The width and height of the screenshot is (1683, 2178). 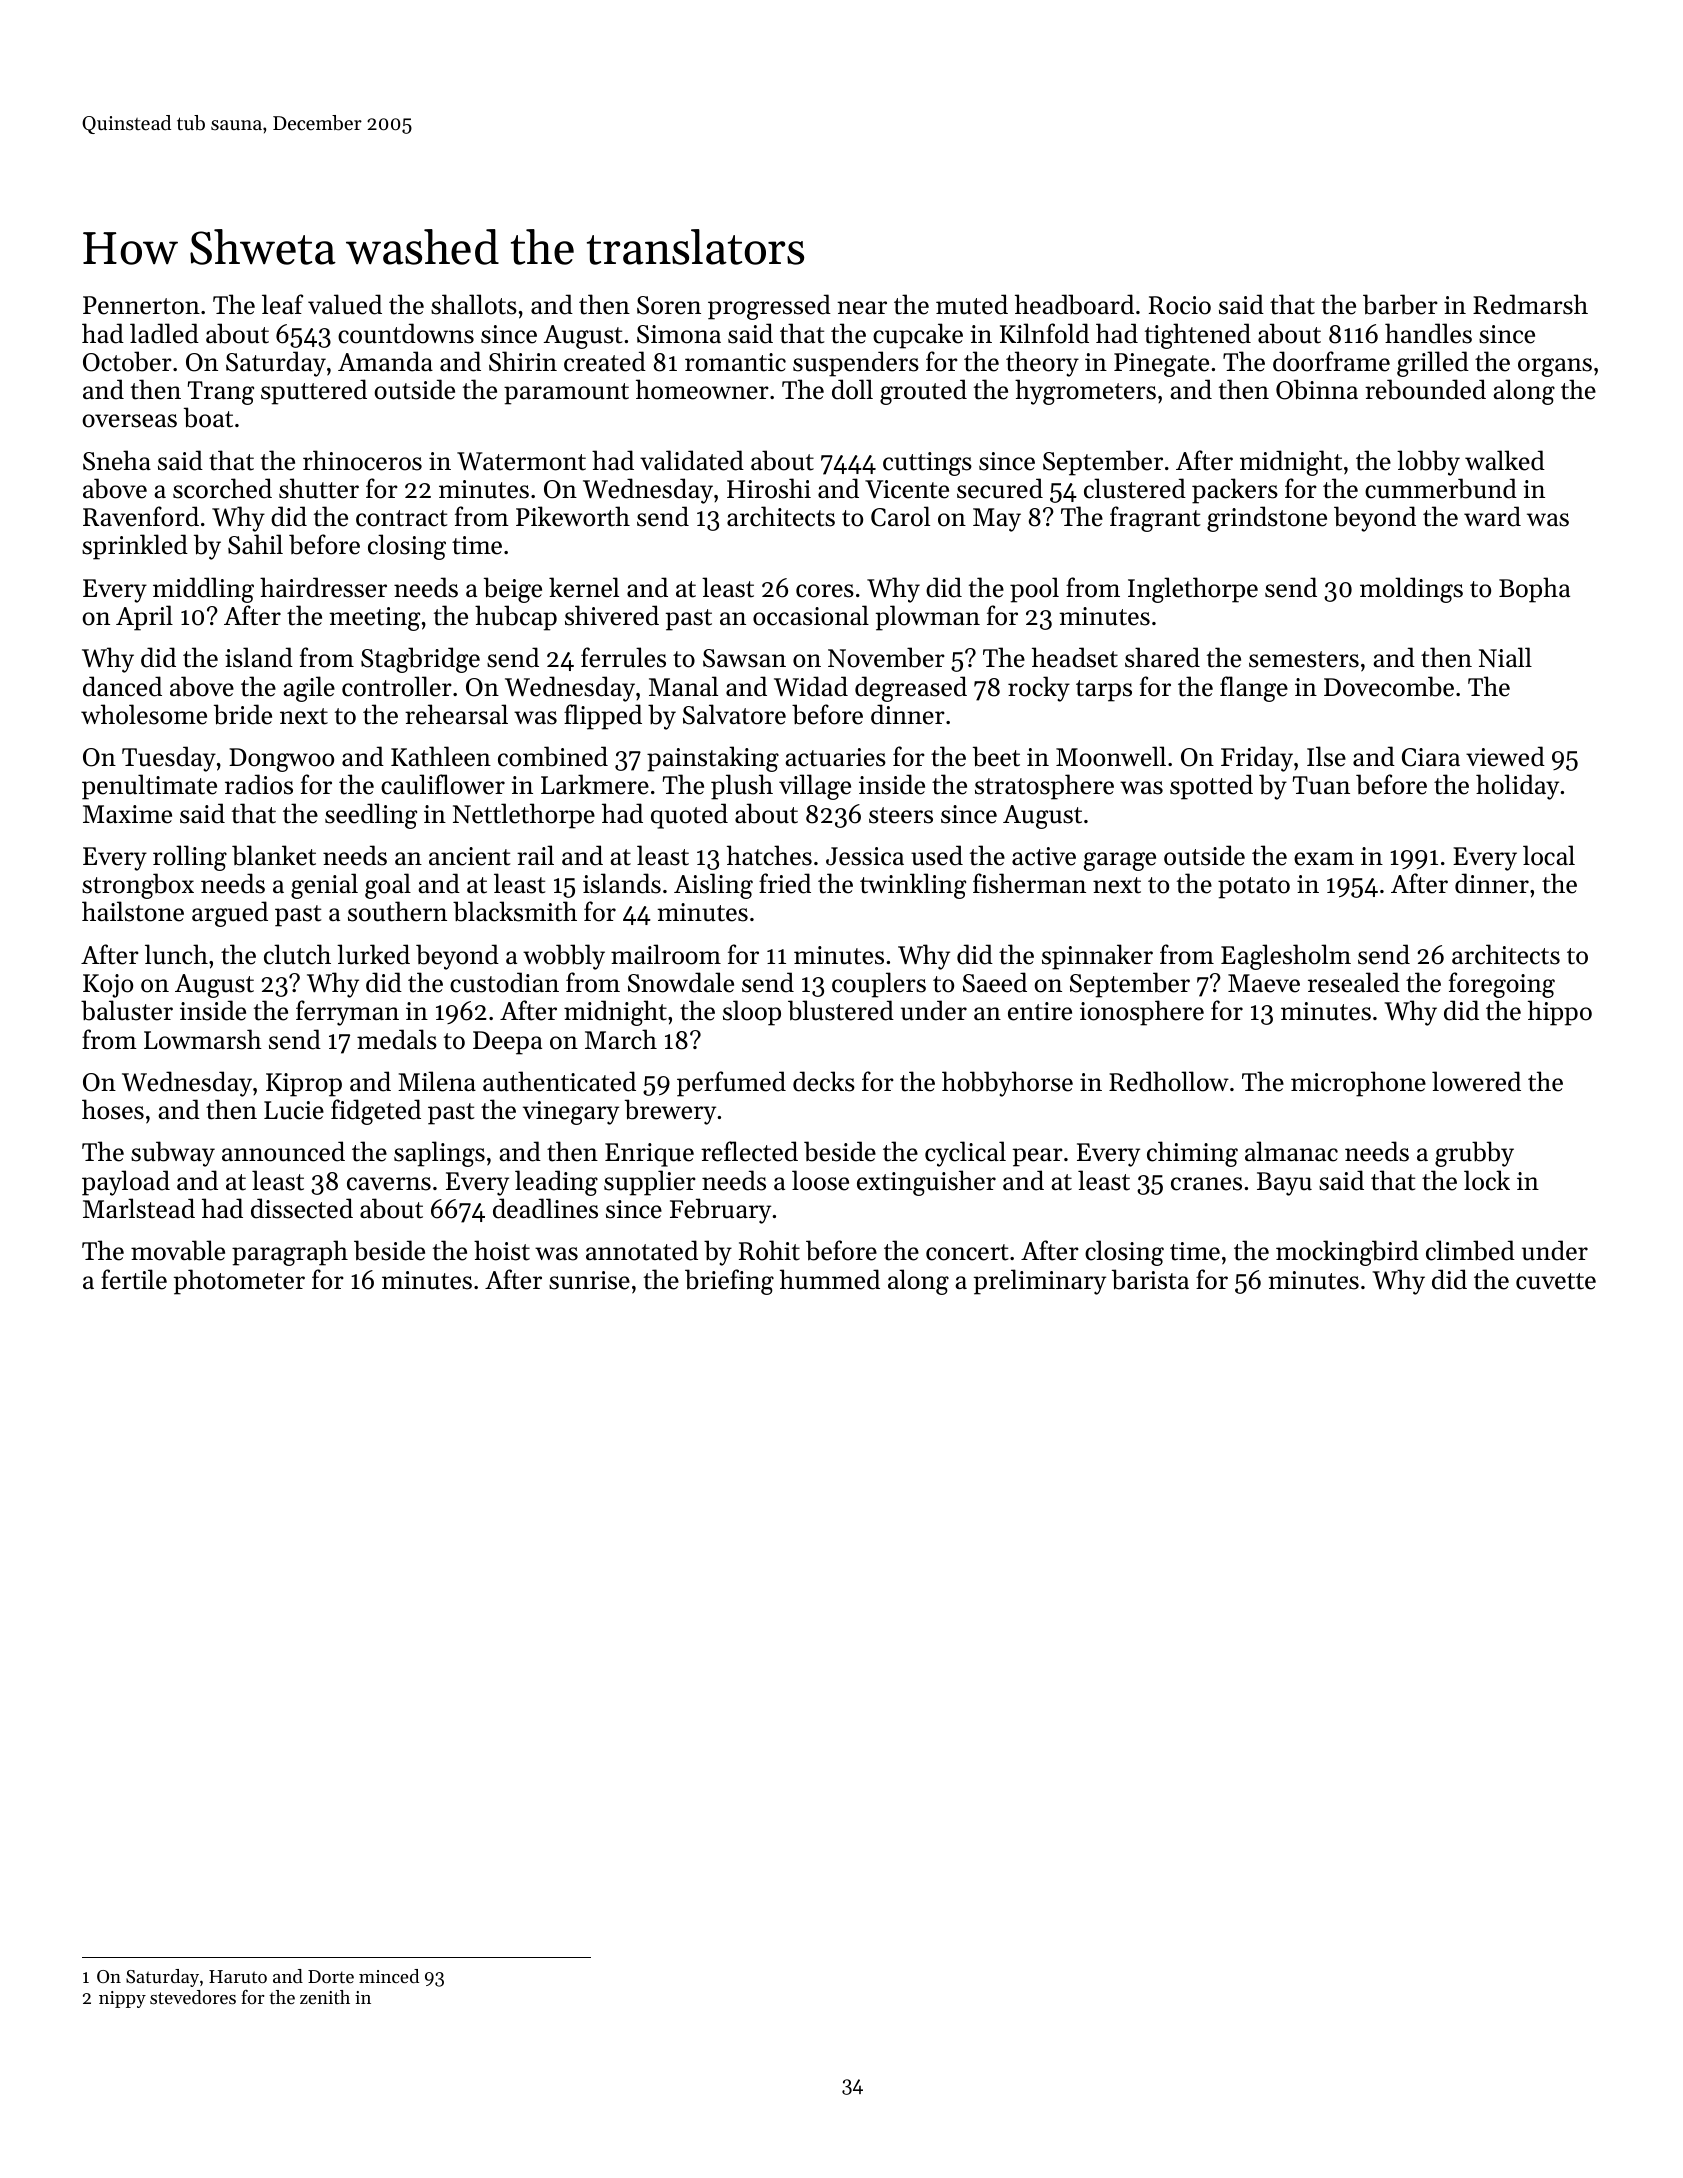 What do you see at coordinates (502, 1250) in the screenshot?
I see `hoist` at bounding box center [502, 1250].
